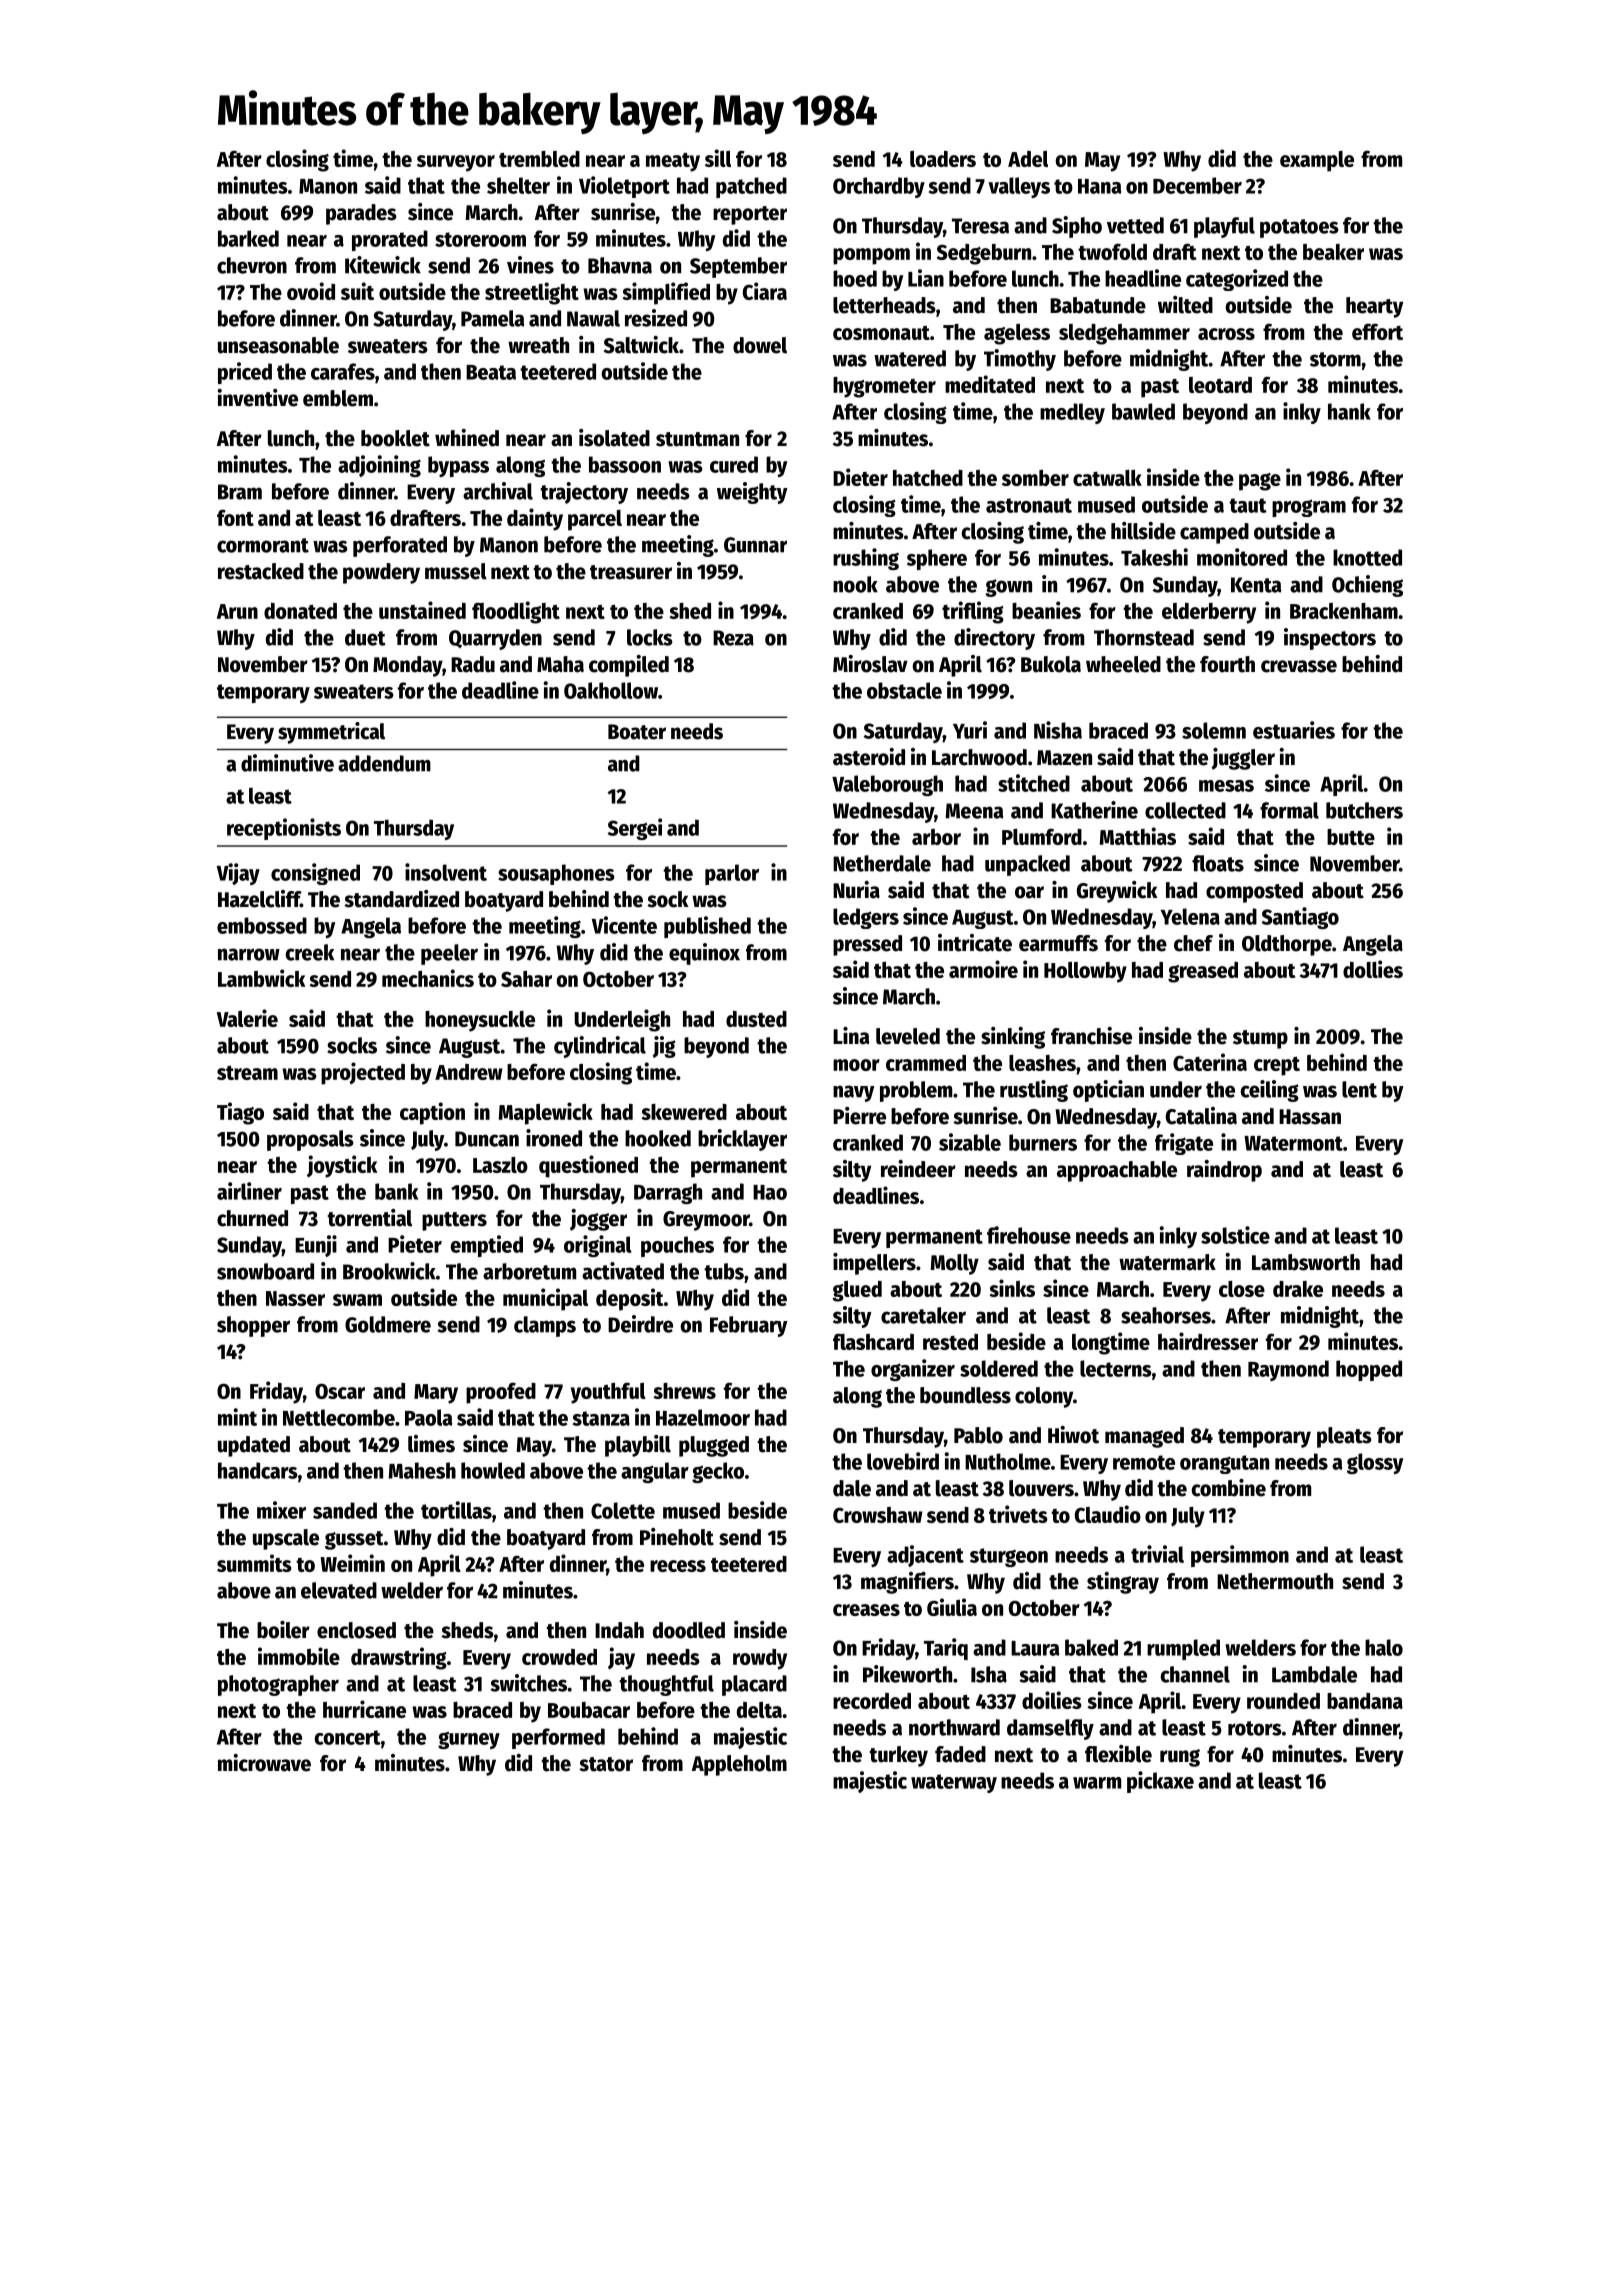 Image resolution: width=1620 pixels, height=2292 pixels. What do you see at coordinates (1289, 810) in the screenshot?
I see `formal` at bounding box center [1289, 810].
